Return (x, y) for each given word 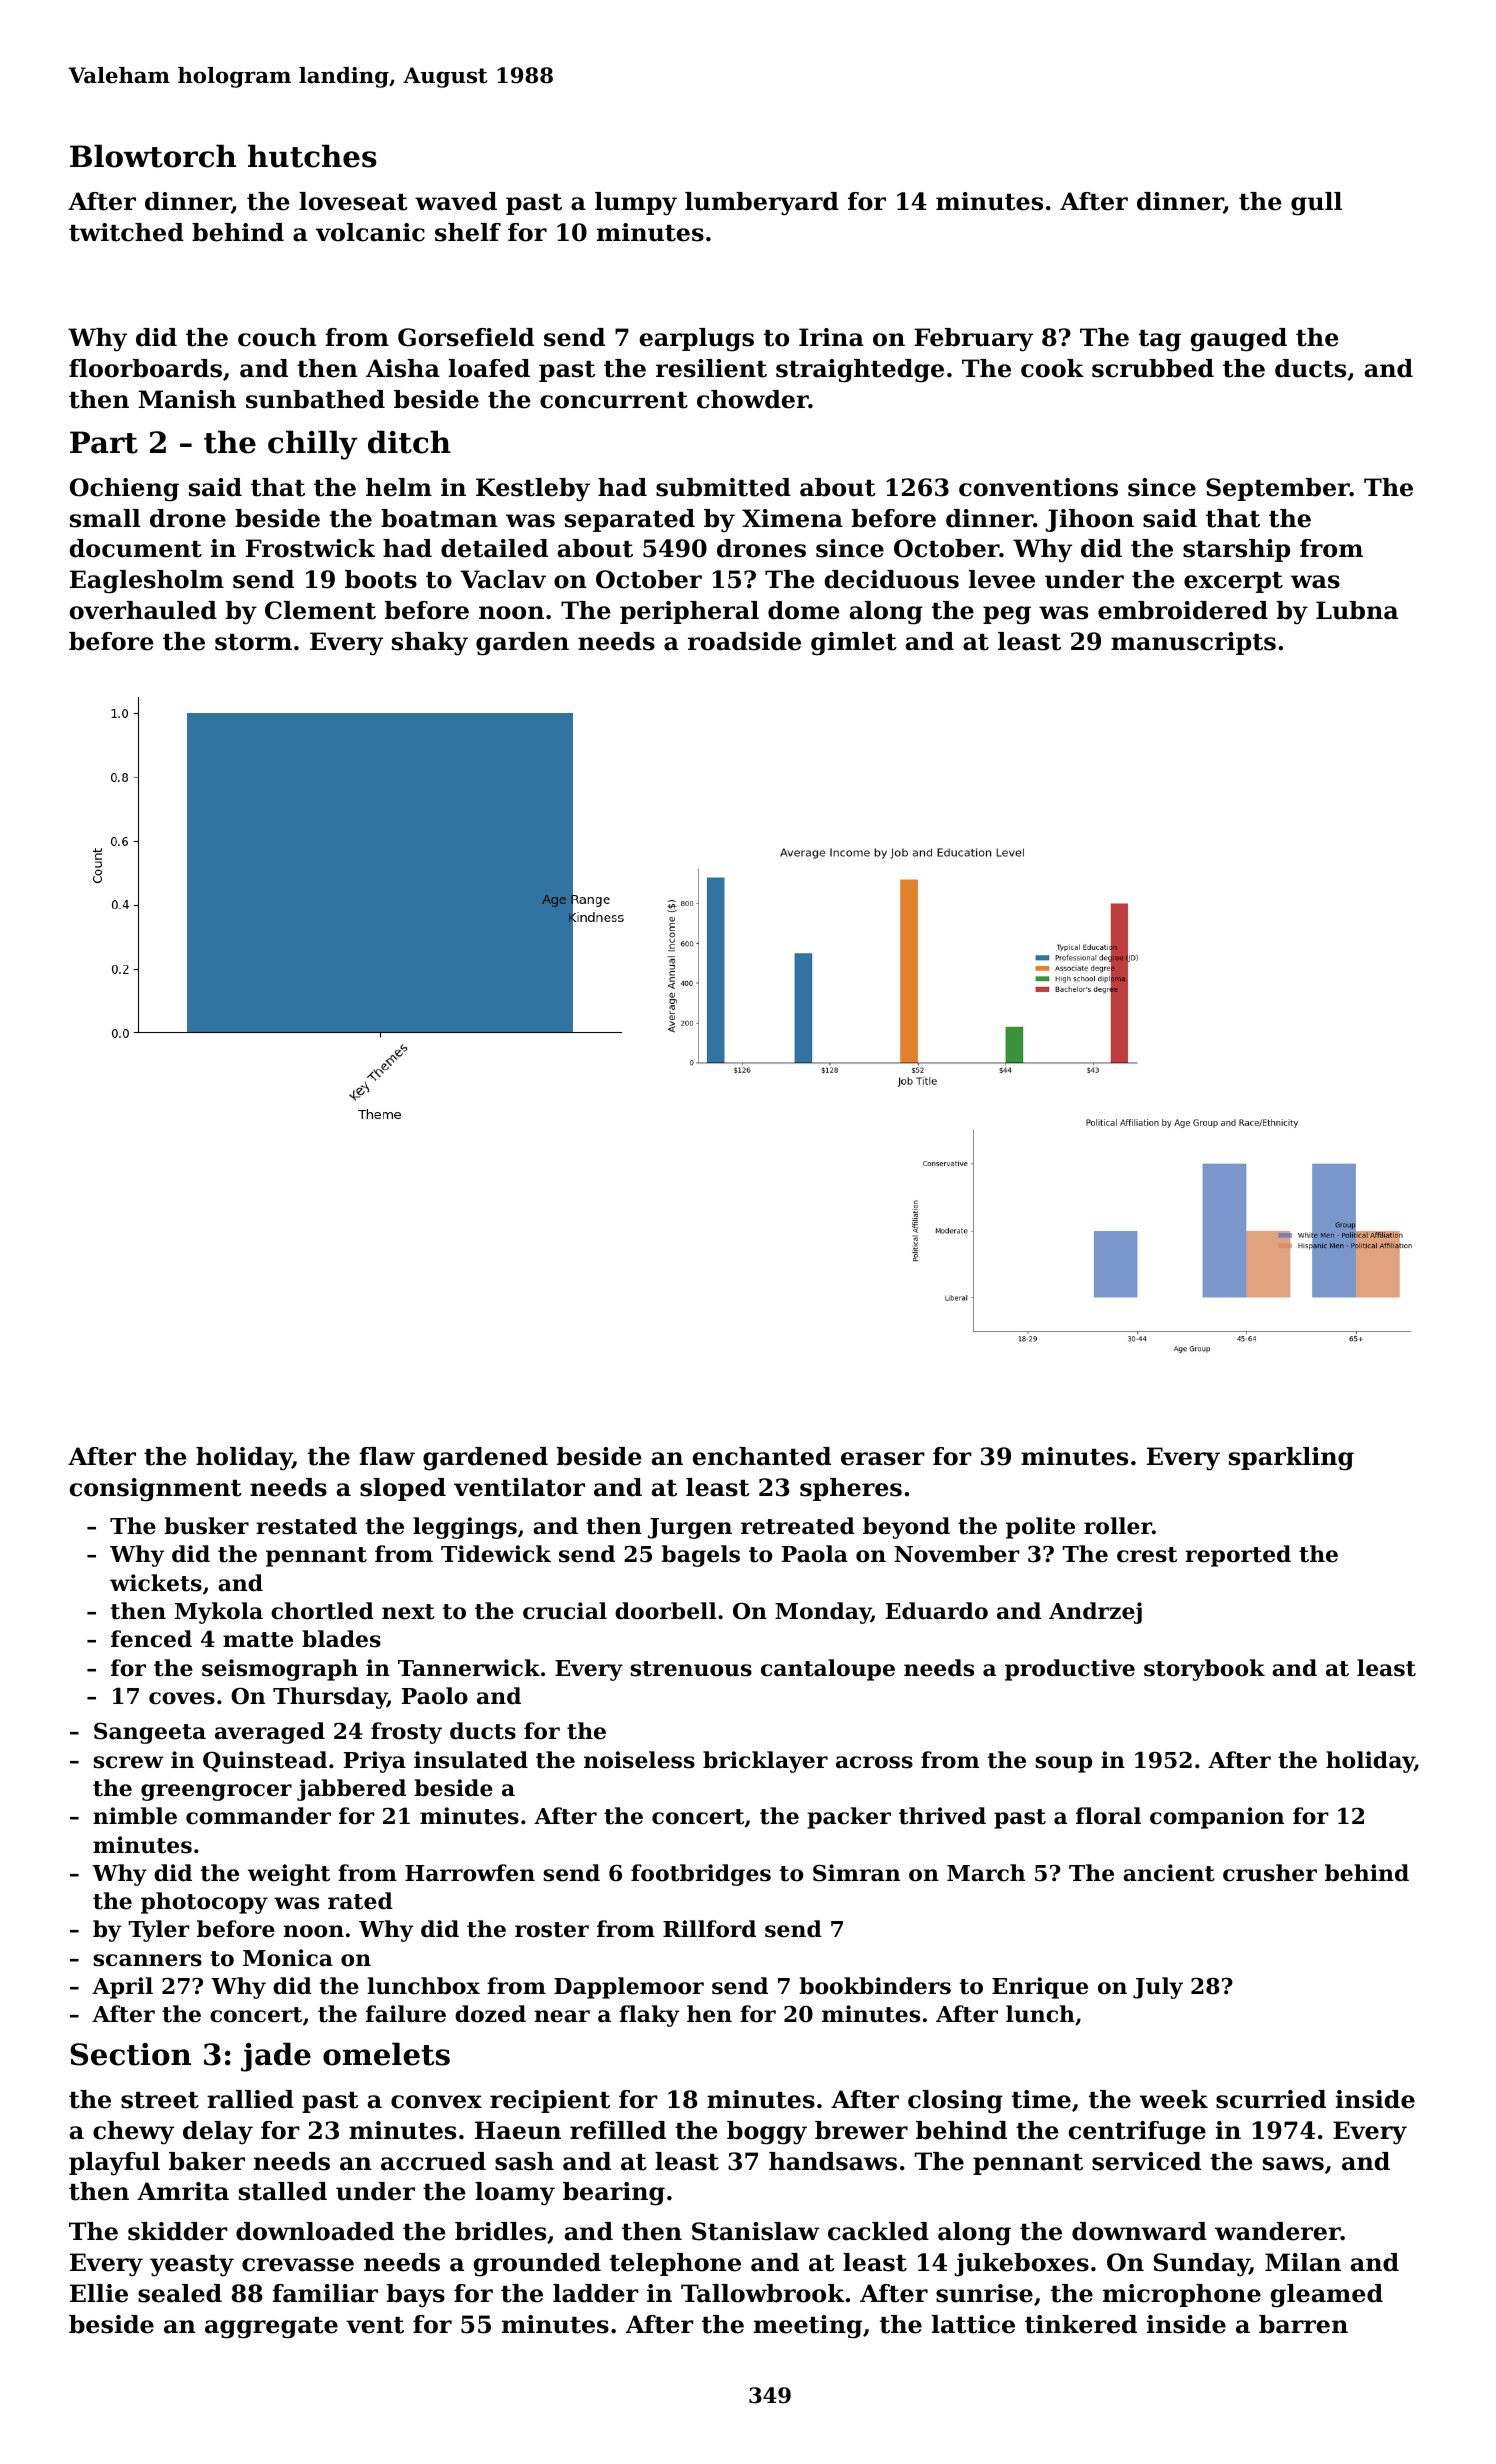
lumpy (636, 204)
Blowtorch (153, 156)
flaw (387, 1456)
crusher (1270, 1873)
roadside (744, 641)
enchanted (762, 1456)
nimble (135, 1816)
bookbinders (875, 1986)
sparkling (1291, 1459)
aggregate (271, 2328)
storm (253, 642)
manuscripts (1193, 643)
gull (1316, 204)
